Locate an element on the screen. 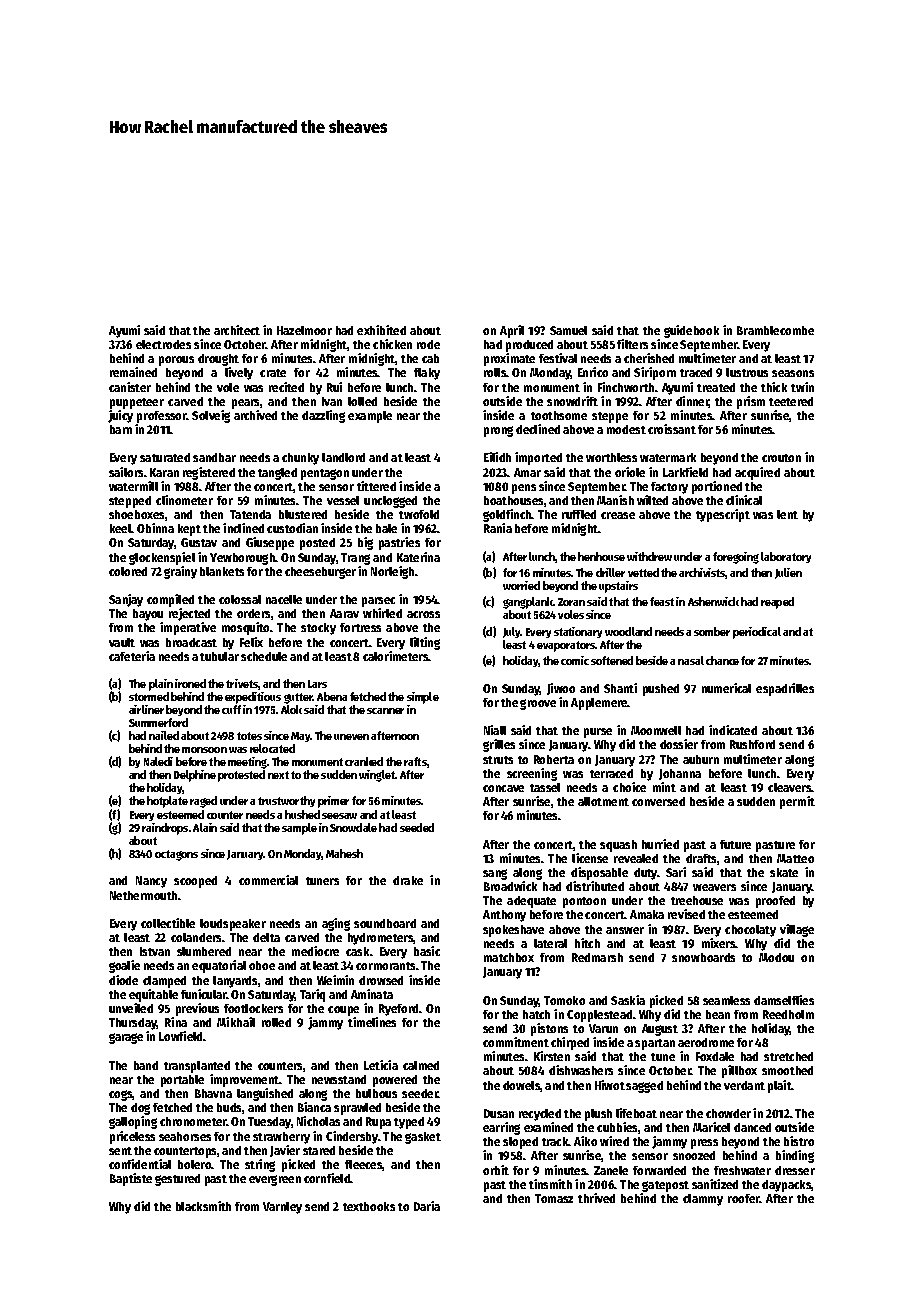  lifeboat is located at coordinates (636, 1113).
